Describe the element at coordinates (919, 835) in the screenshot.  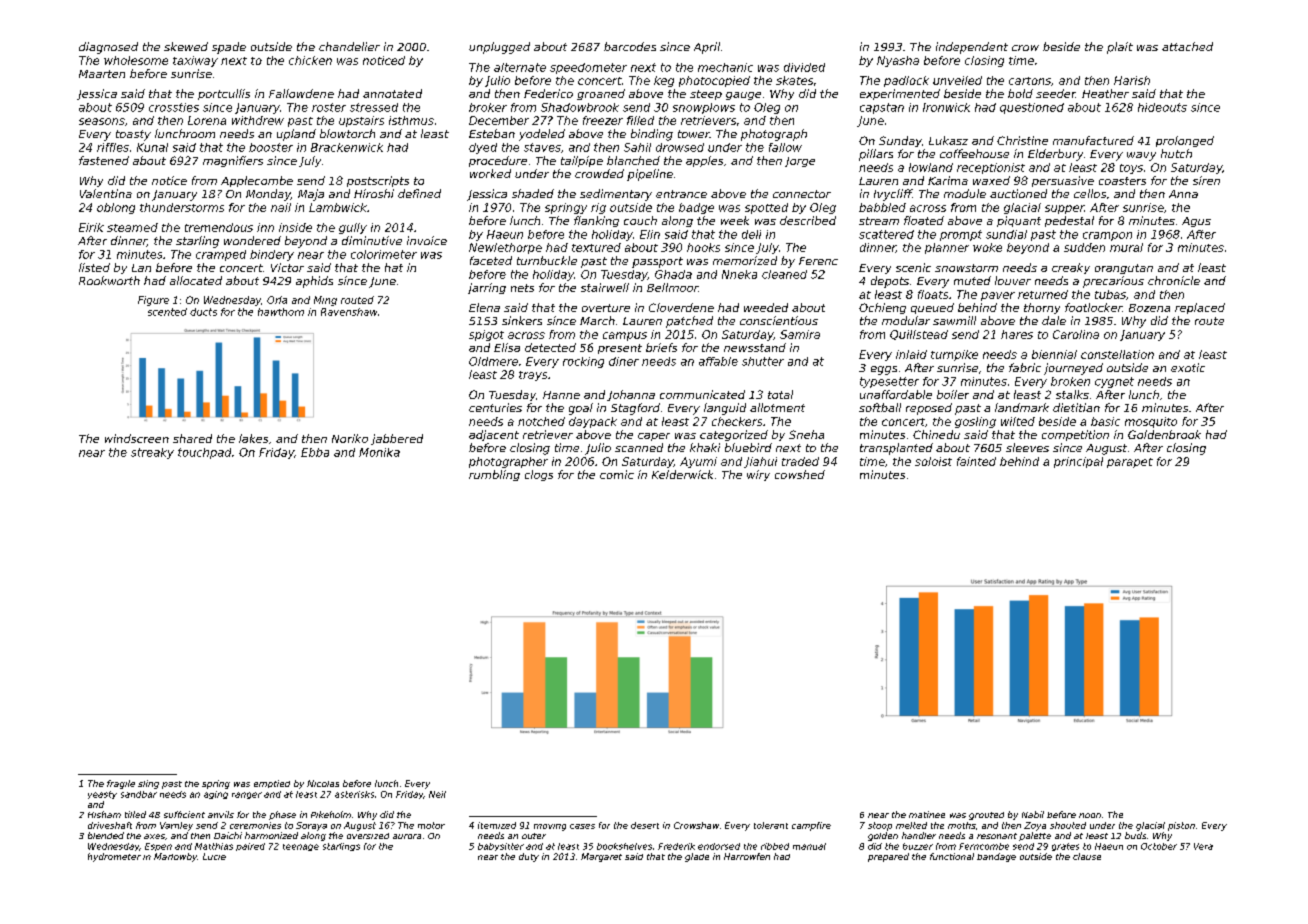
I see `handler` at that location.
